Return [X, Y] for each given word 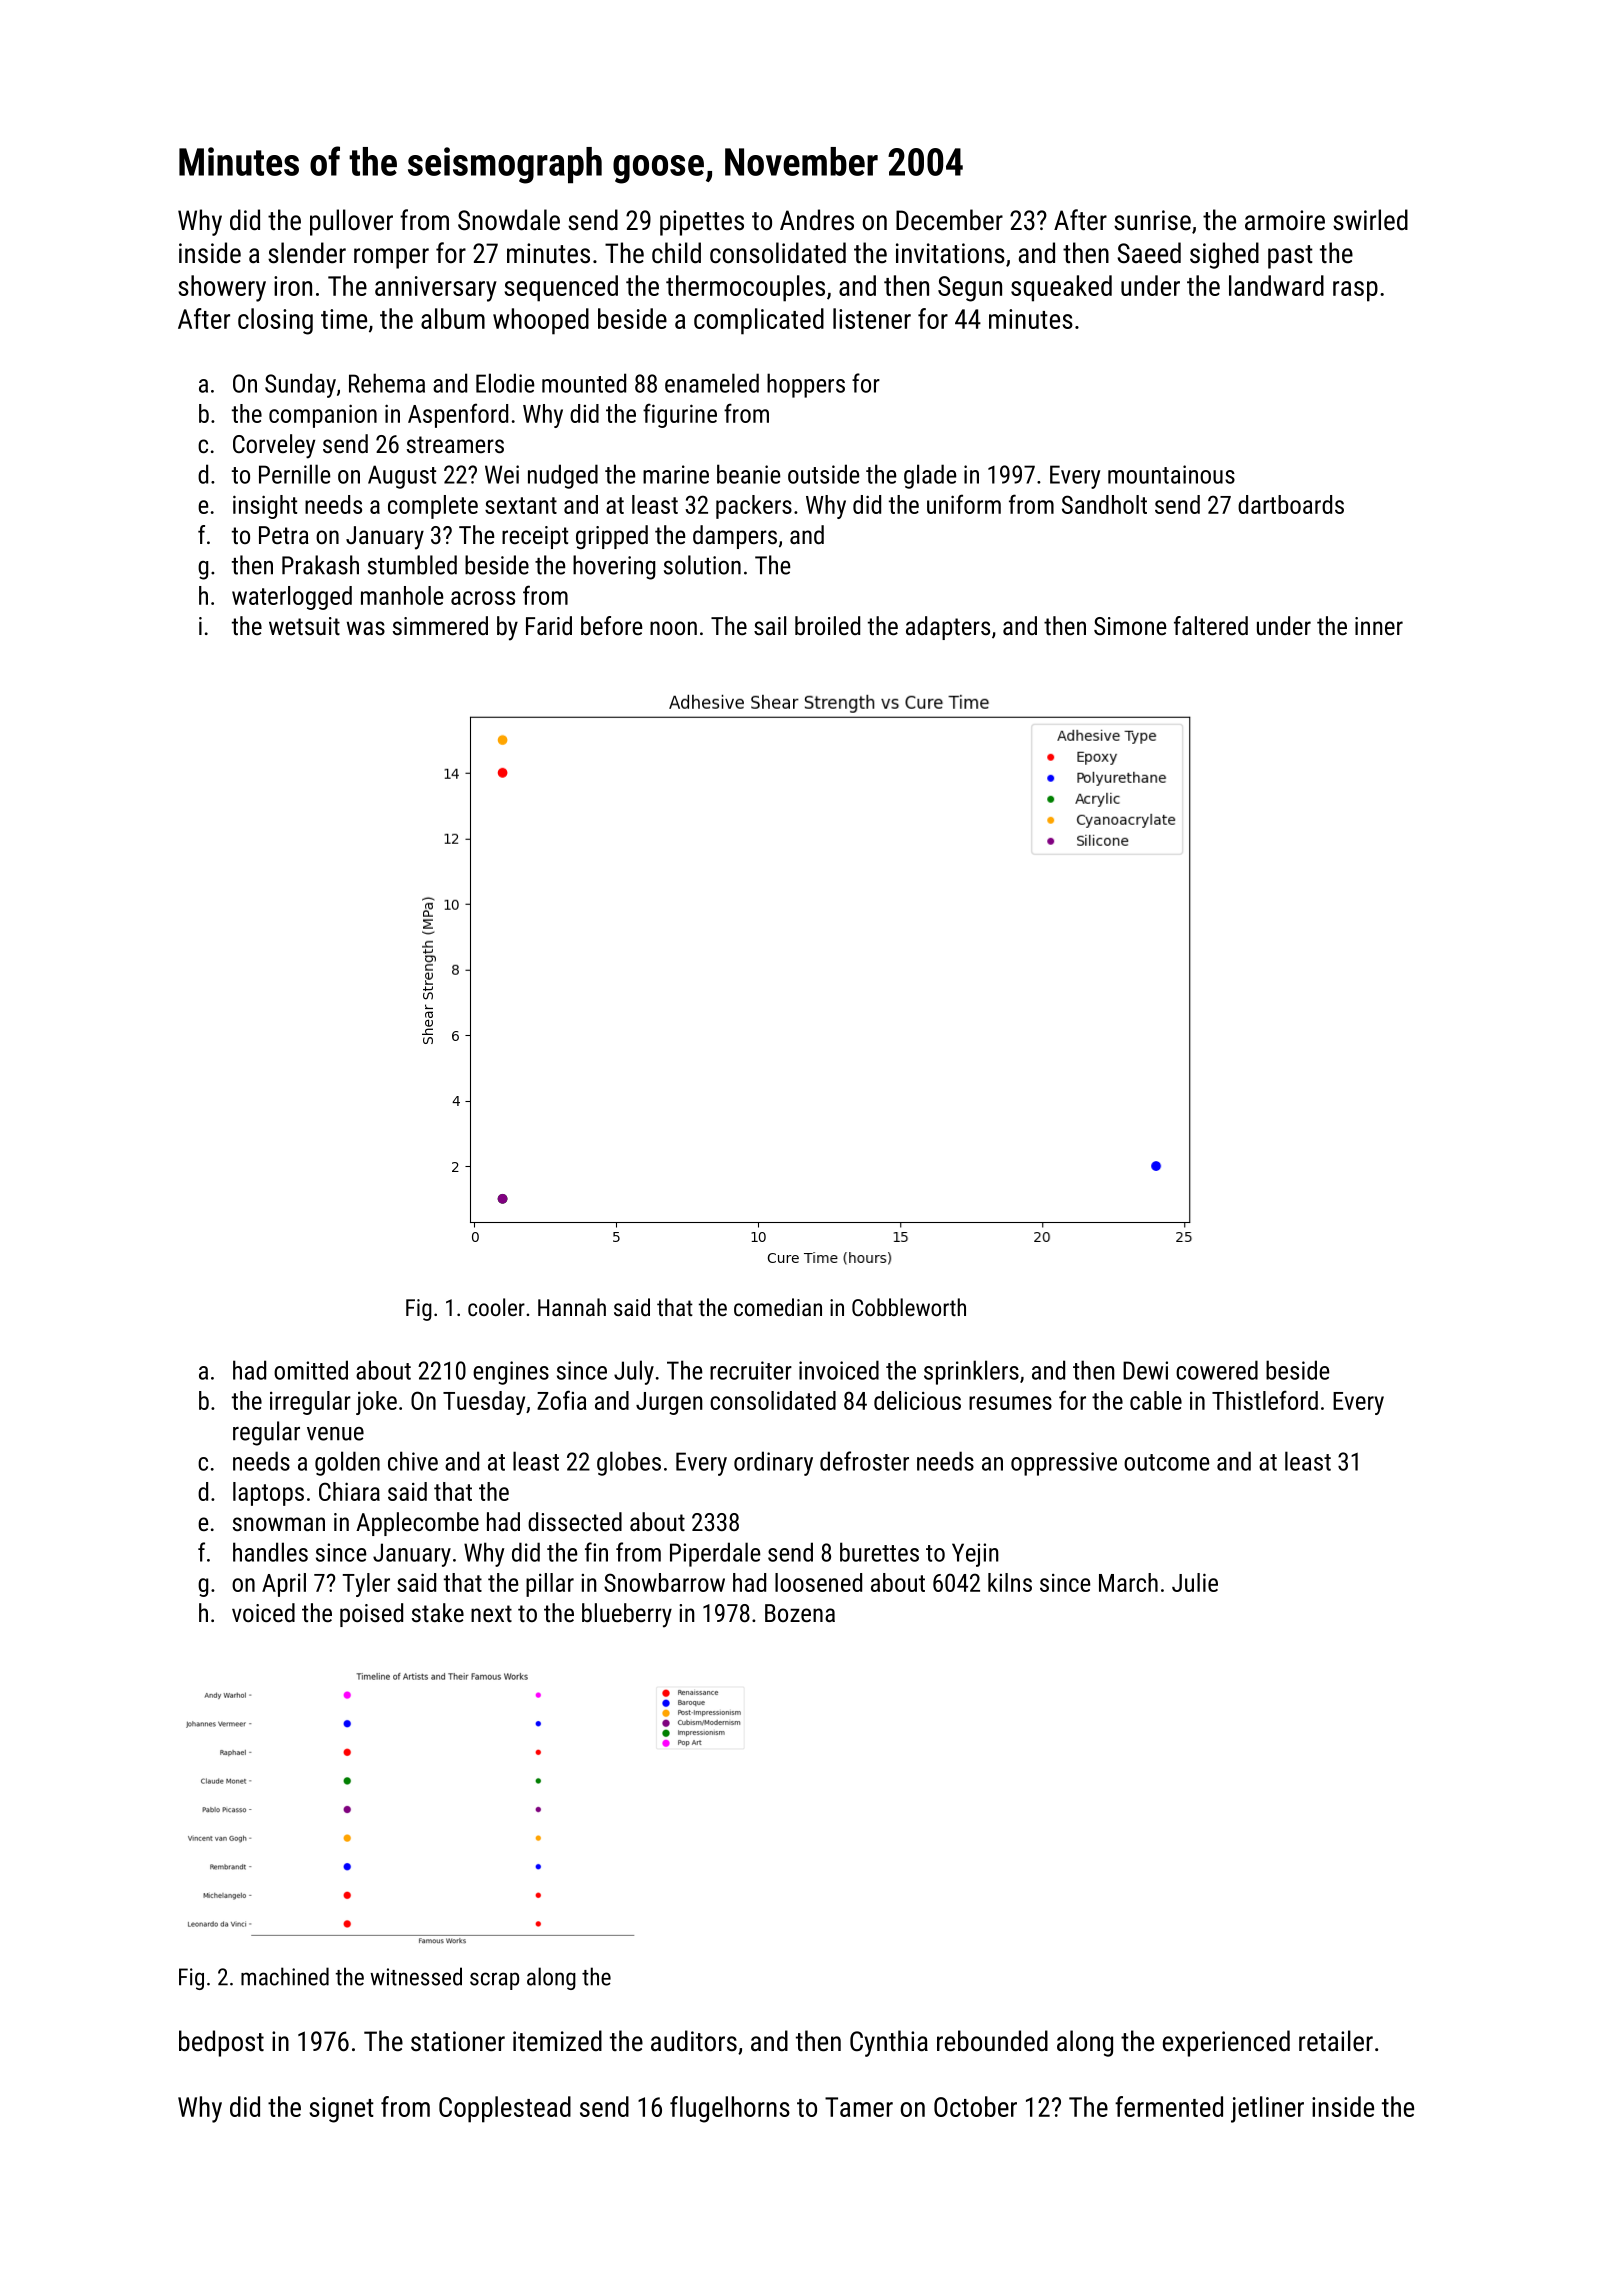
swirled [1370, 220]
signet [341, 2110]
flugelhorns [730, 2109]
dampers [735, 537]
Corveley [274, 446]
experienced [1226, 2043]
